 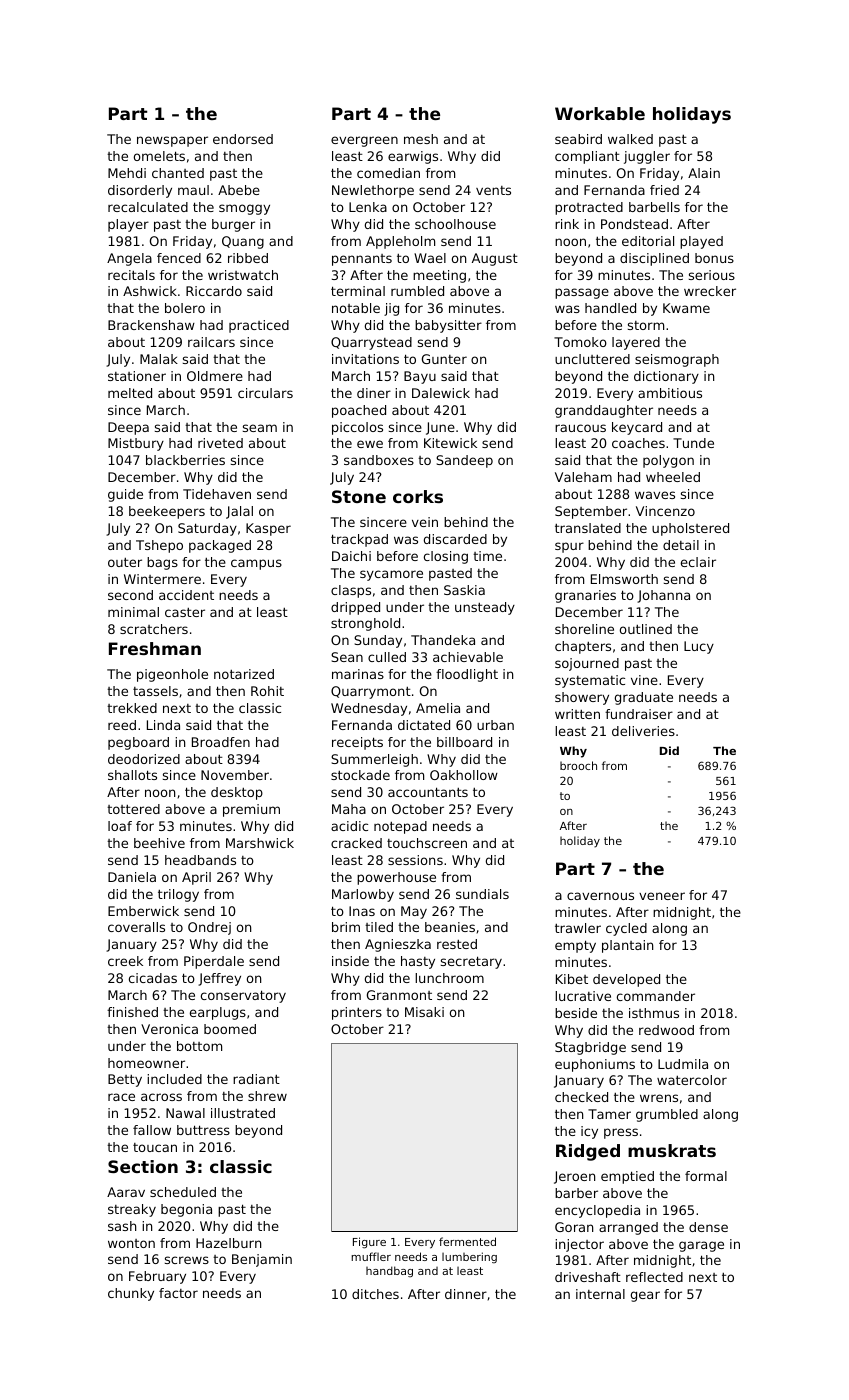 I want to click on cavernous, so click(x=600, y=896).
